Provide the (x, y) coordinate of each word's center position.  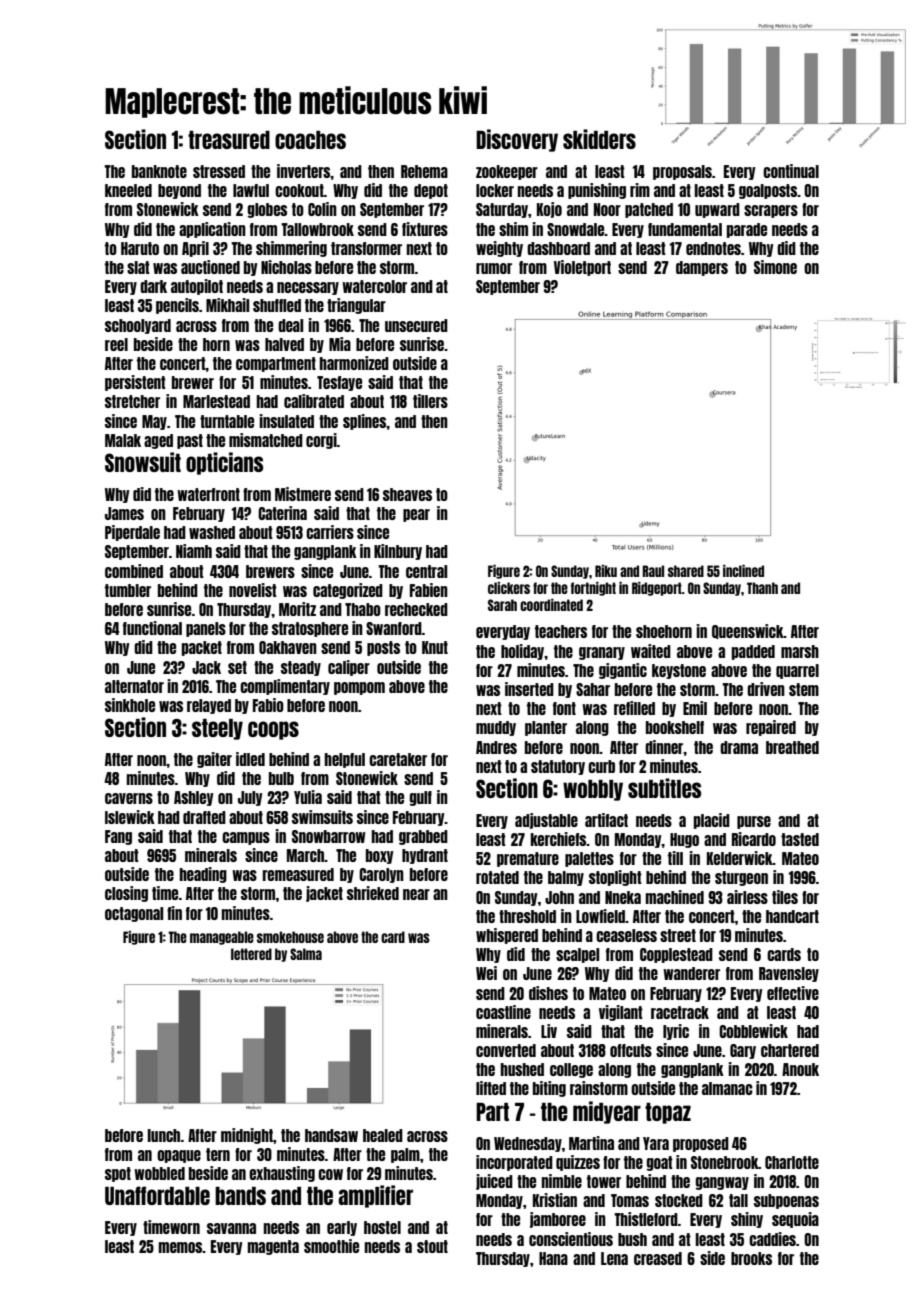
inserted (529, 689)
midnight (247, 1136)
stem (804, 689)
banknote (159, 171)
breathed (792, 747)
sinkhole (130, 705)
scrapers (771, 211)
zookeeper (507, 172)
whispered (507, 936)
